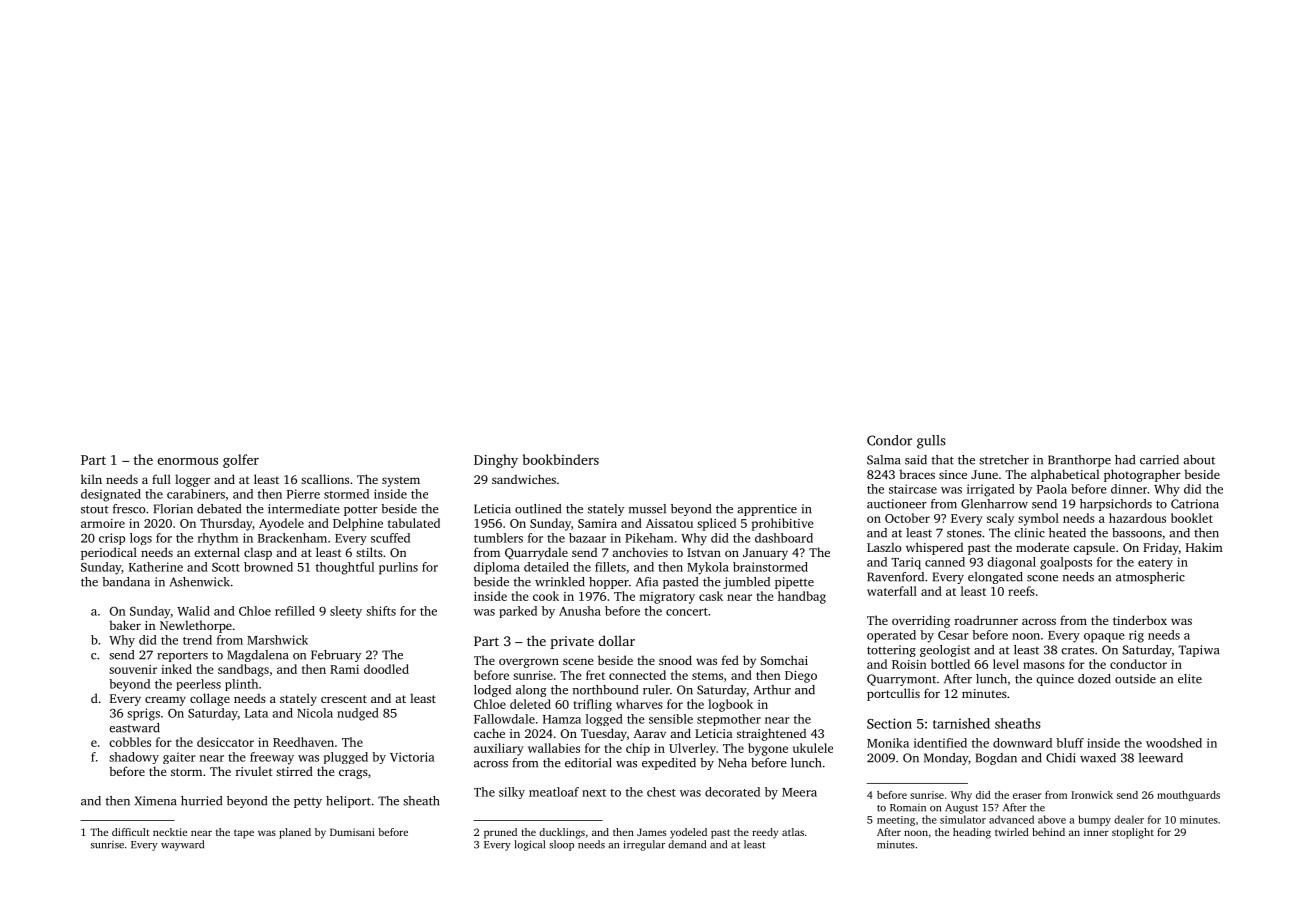 The width and height of the screenshot is (1308, 924). Describe the element at coordinates (303, 494) in the screenshot. I see `Pierre` at that location.
